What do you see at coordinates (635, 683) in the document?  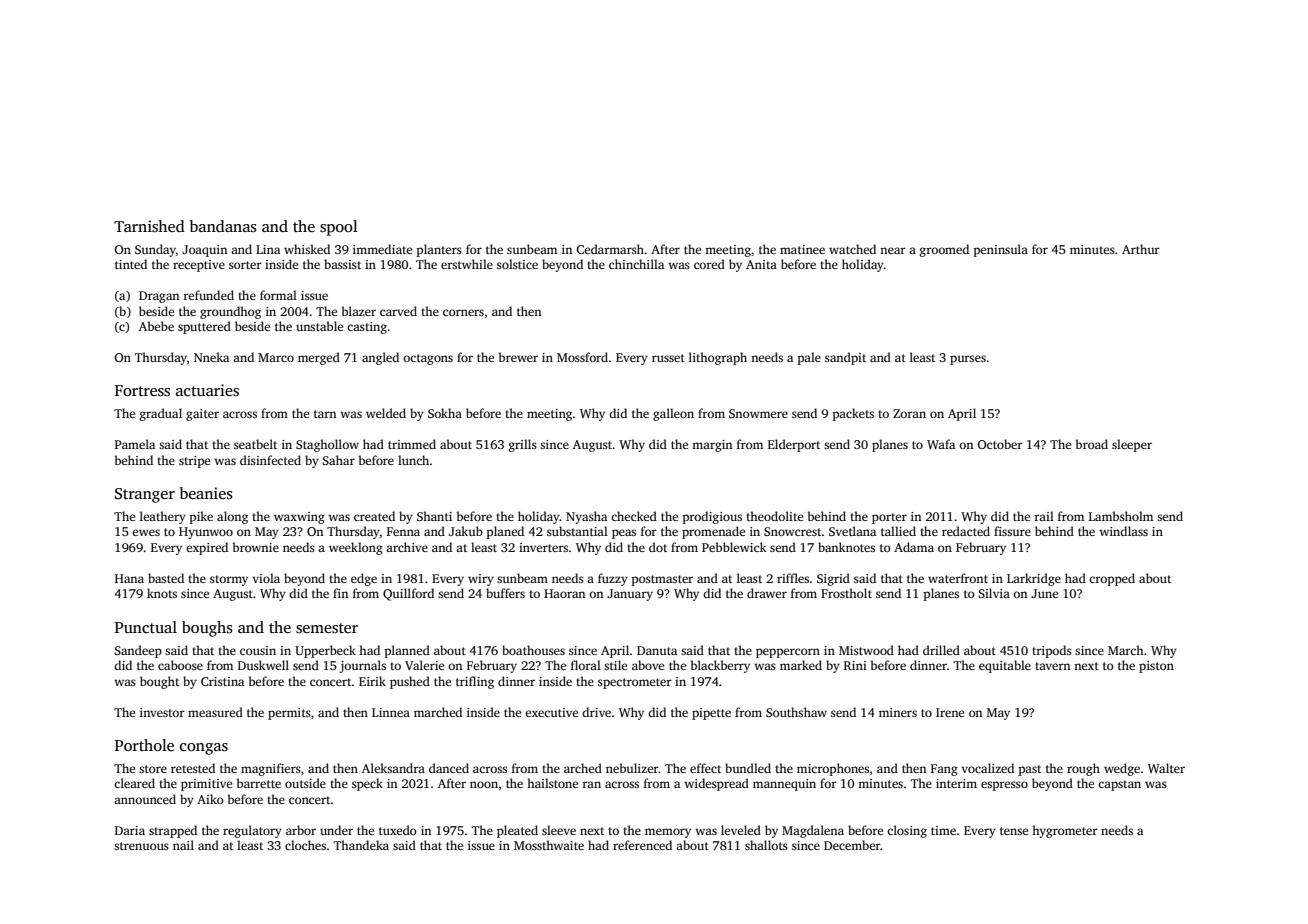 I see `spectrometer` at bounding box center [635, 683].
